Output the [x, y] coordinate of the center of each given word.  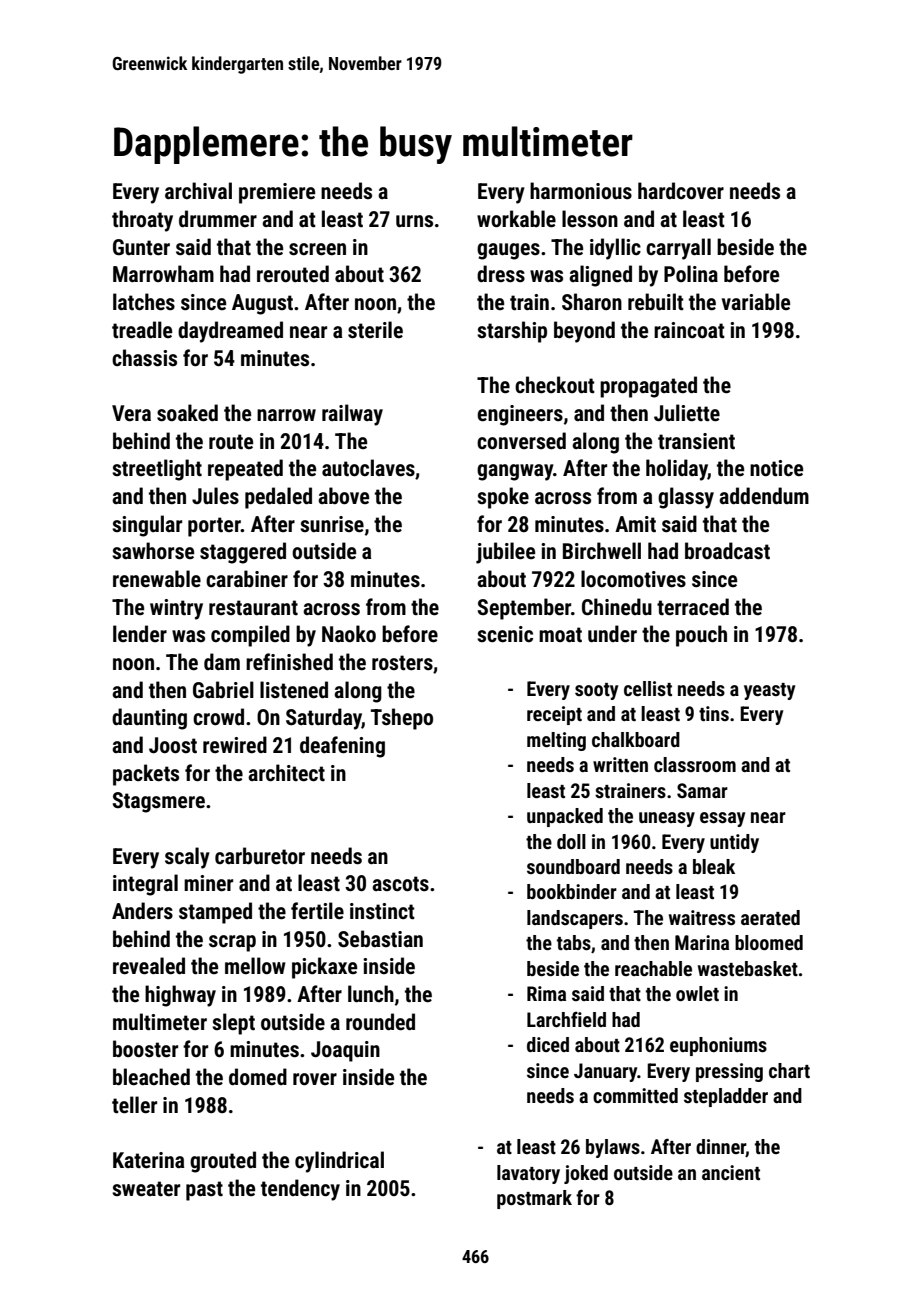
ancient [731, 1172]
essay [722, 819]
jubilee [505, 553]
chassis [144, 358]
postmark [534, 1199]
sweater [146, 1189]
